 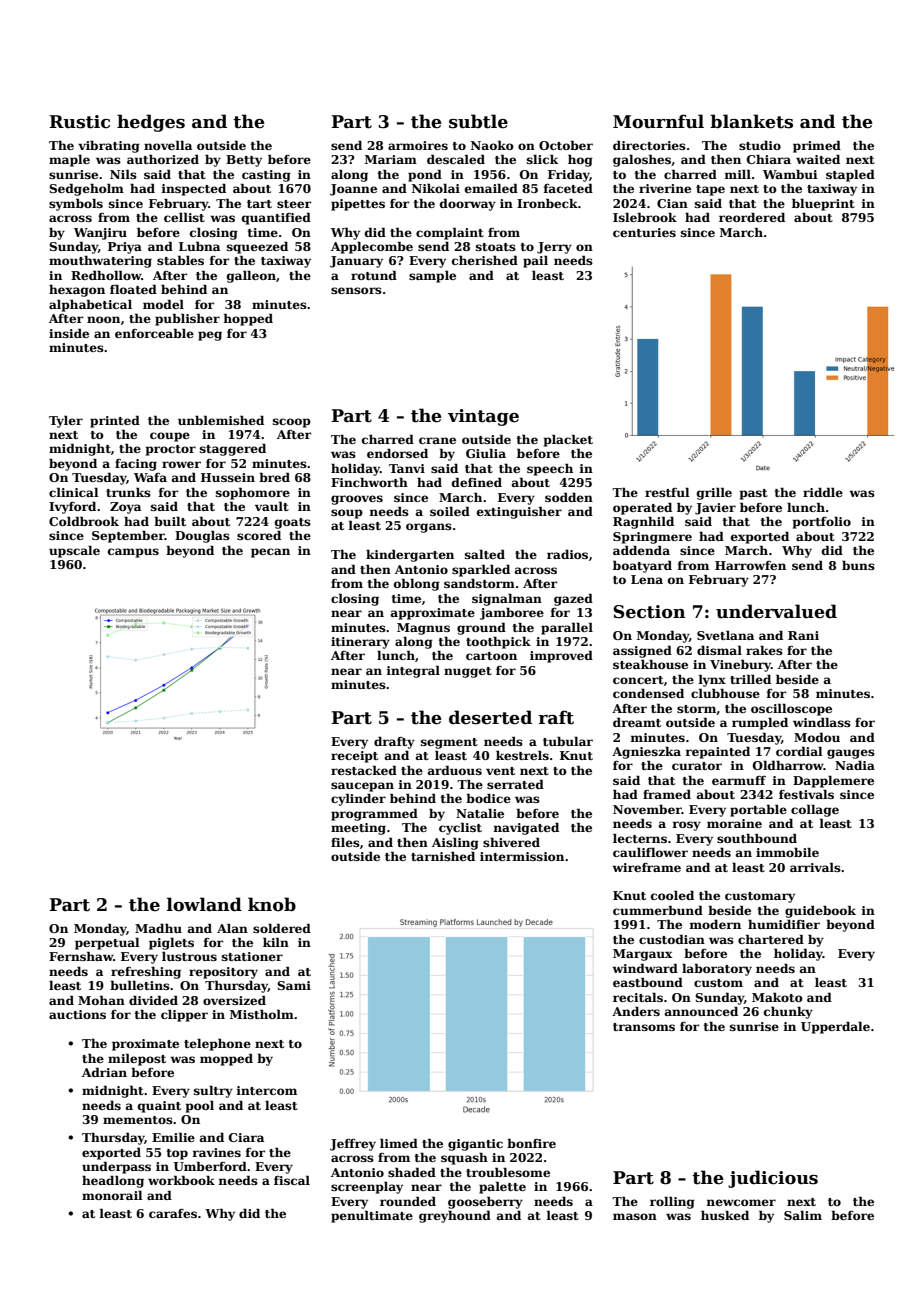 I want to click on judicious, so click(x=773, y=1179).
